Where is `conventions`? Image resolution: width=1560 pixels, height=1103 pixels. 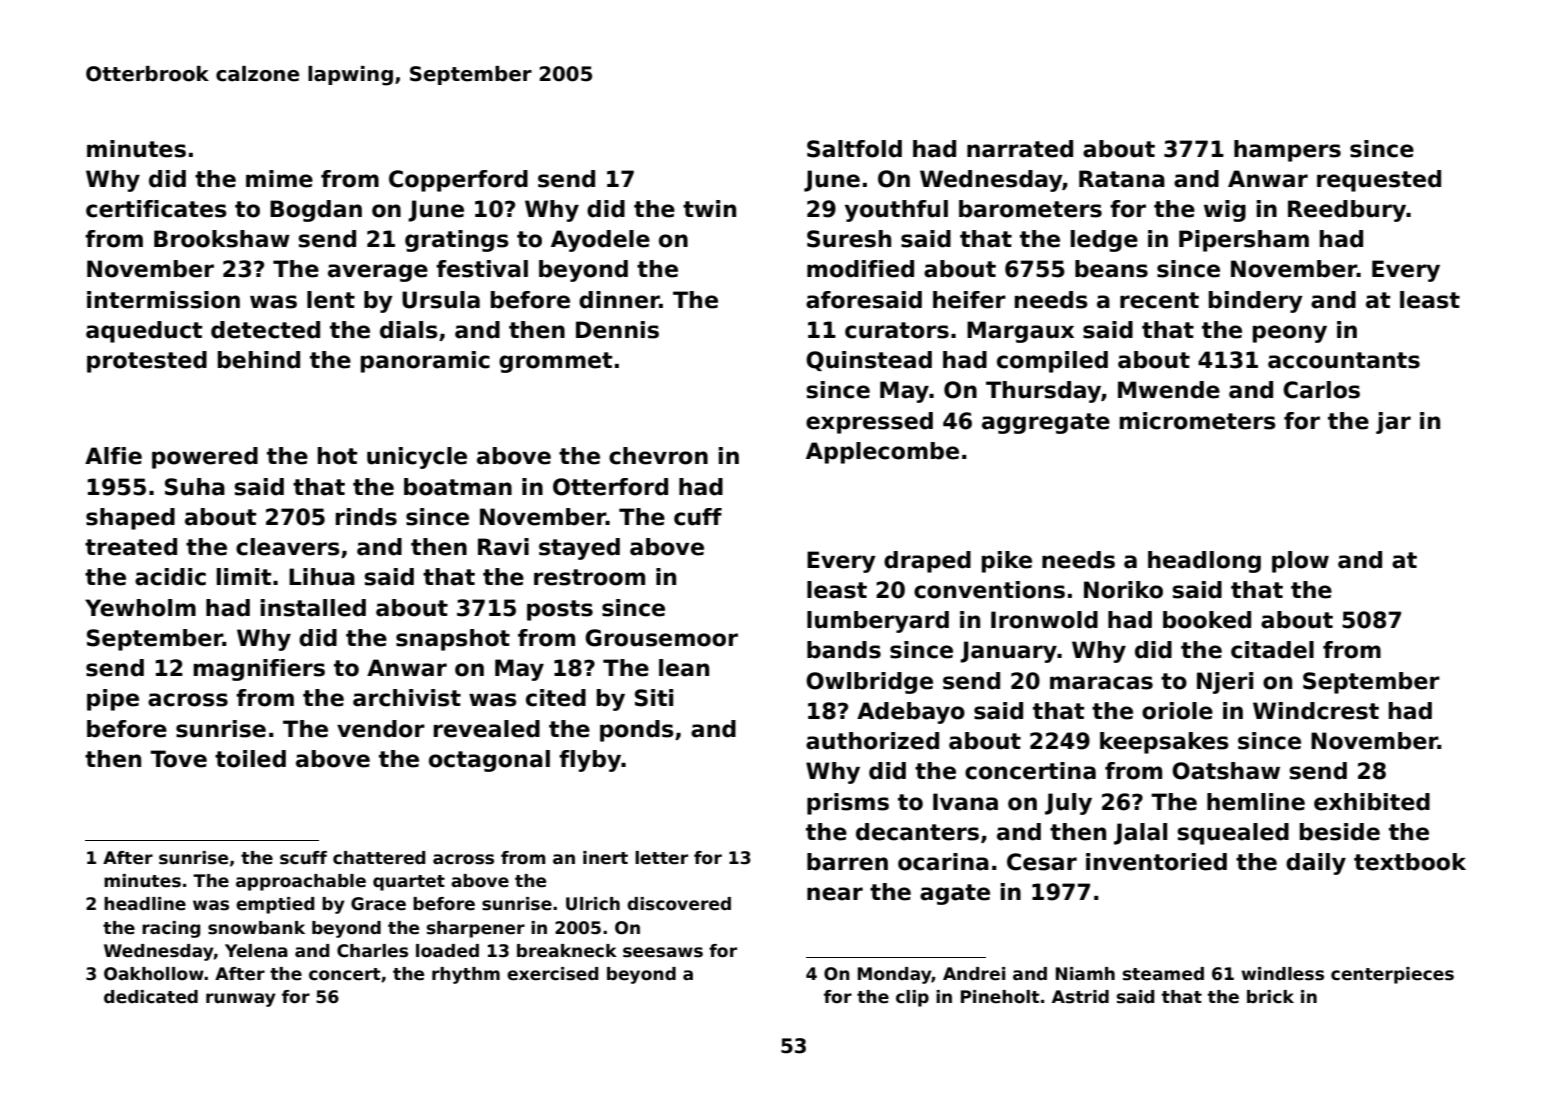 conventions is located at coordinates (989, 590).
